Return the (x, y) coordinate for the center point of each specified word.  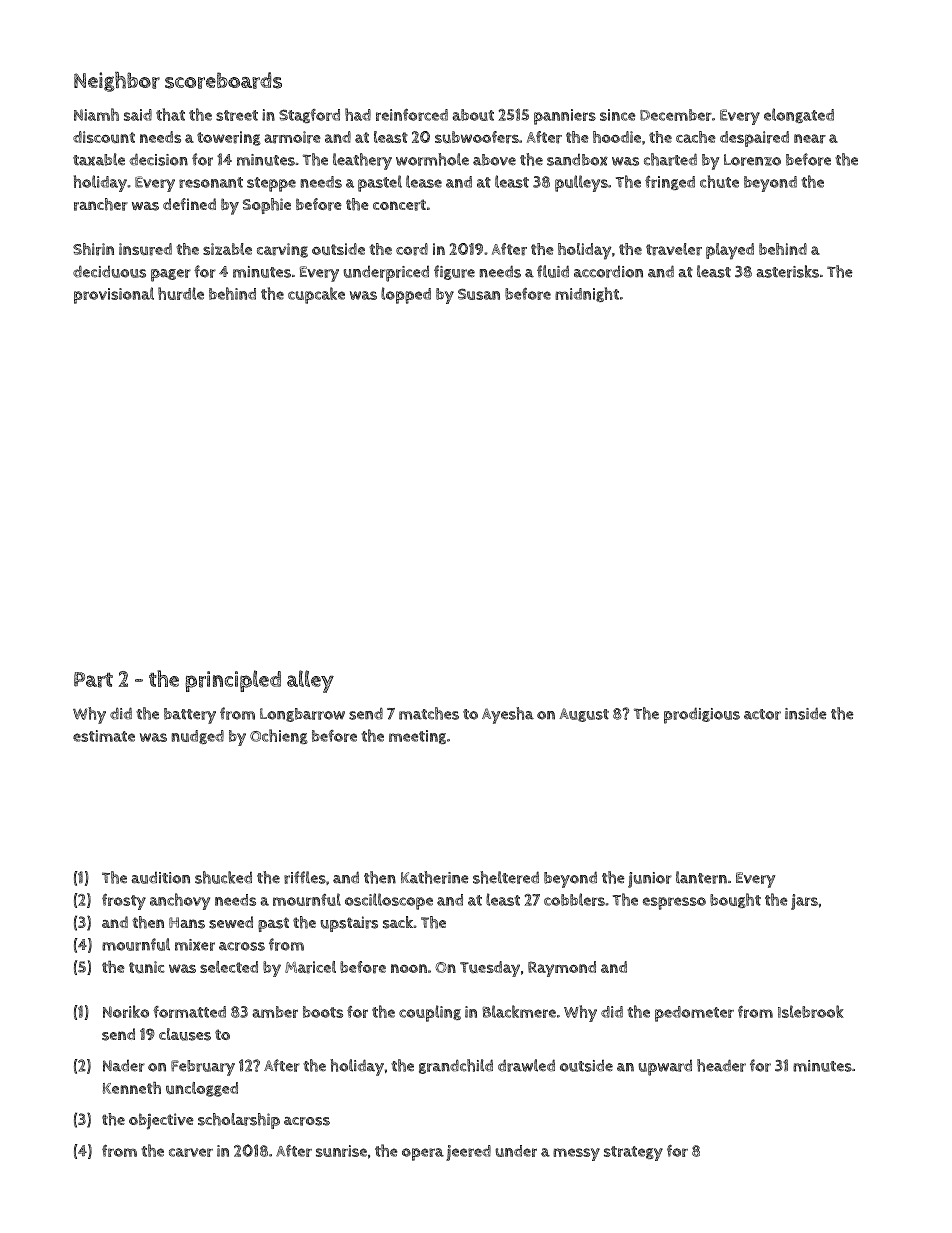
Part (93, 680)
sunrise (341, 1151)
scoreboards (223, 80)
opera (423, 1154)
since (618, 115)
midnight (587, 294)
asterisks (787, 271)
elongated (799, 115)
